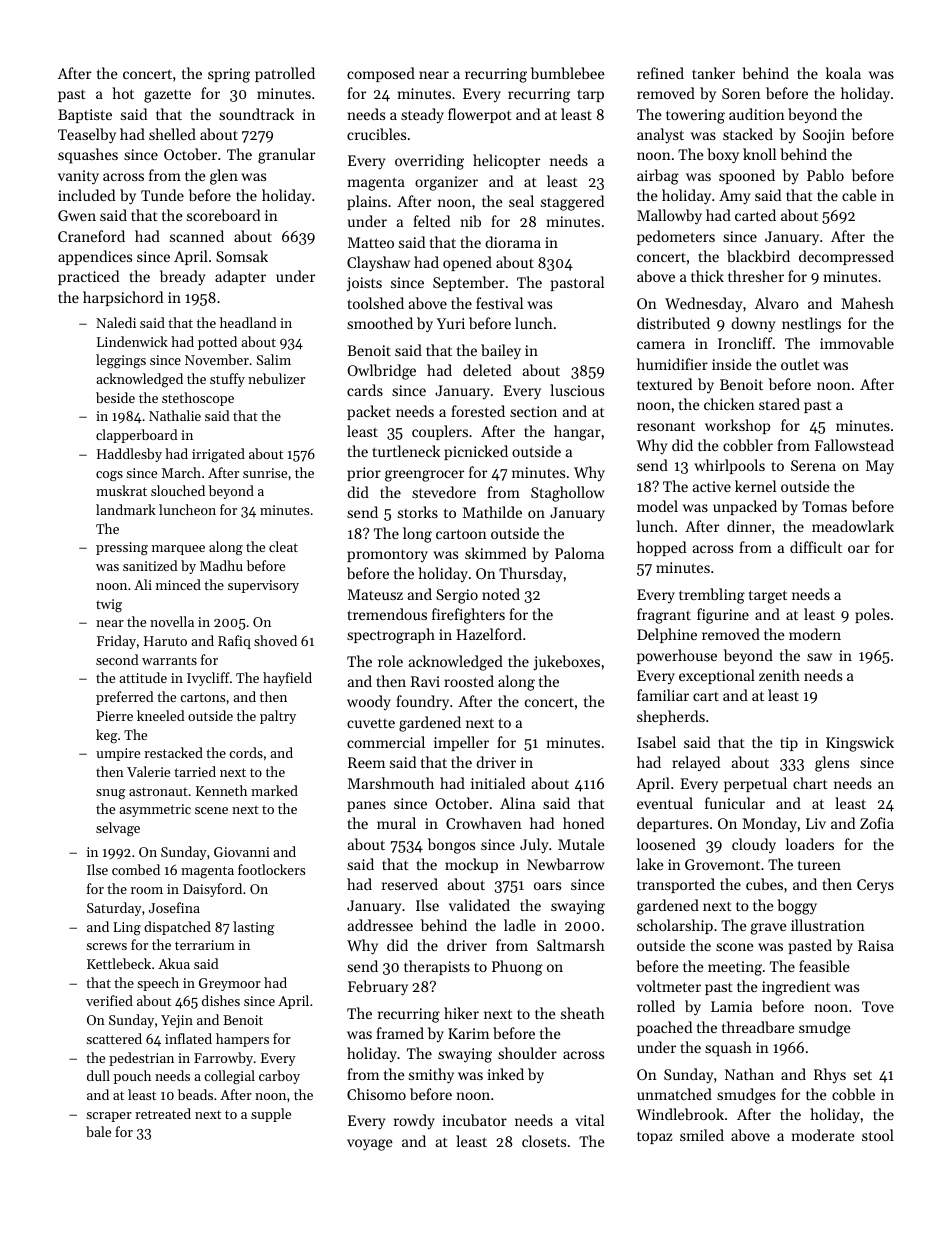  Describe the element at coordinates (375, 594) in the document. I see `Mateusz` at that location.
